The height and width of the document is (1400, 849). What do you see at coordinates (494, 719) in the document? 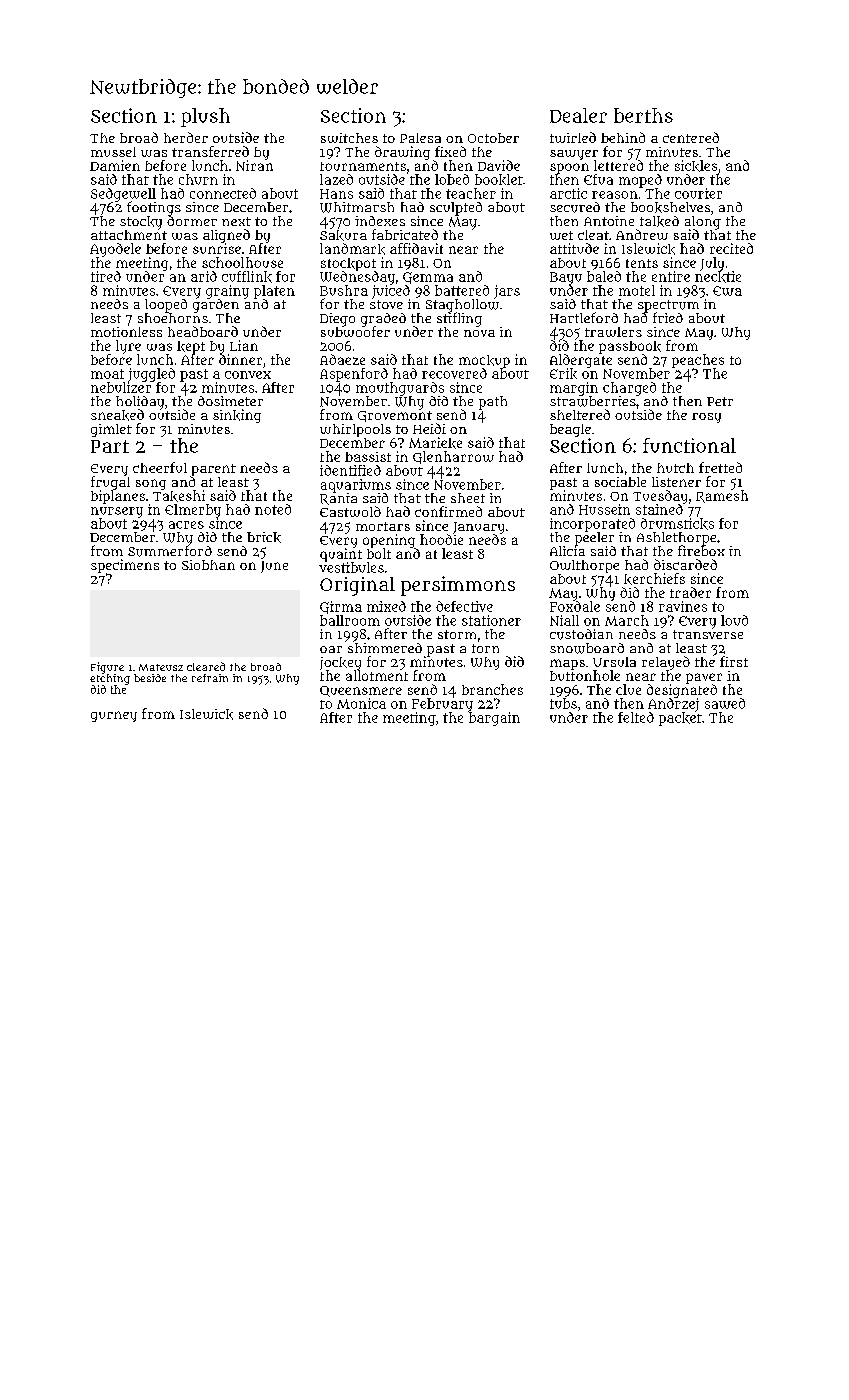
I see `bargain` at bounding box center [494, 719].
